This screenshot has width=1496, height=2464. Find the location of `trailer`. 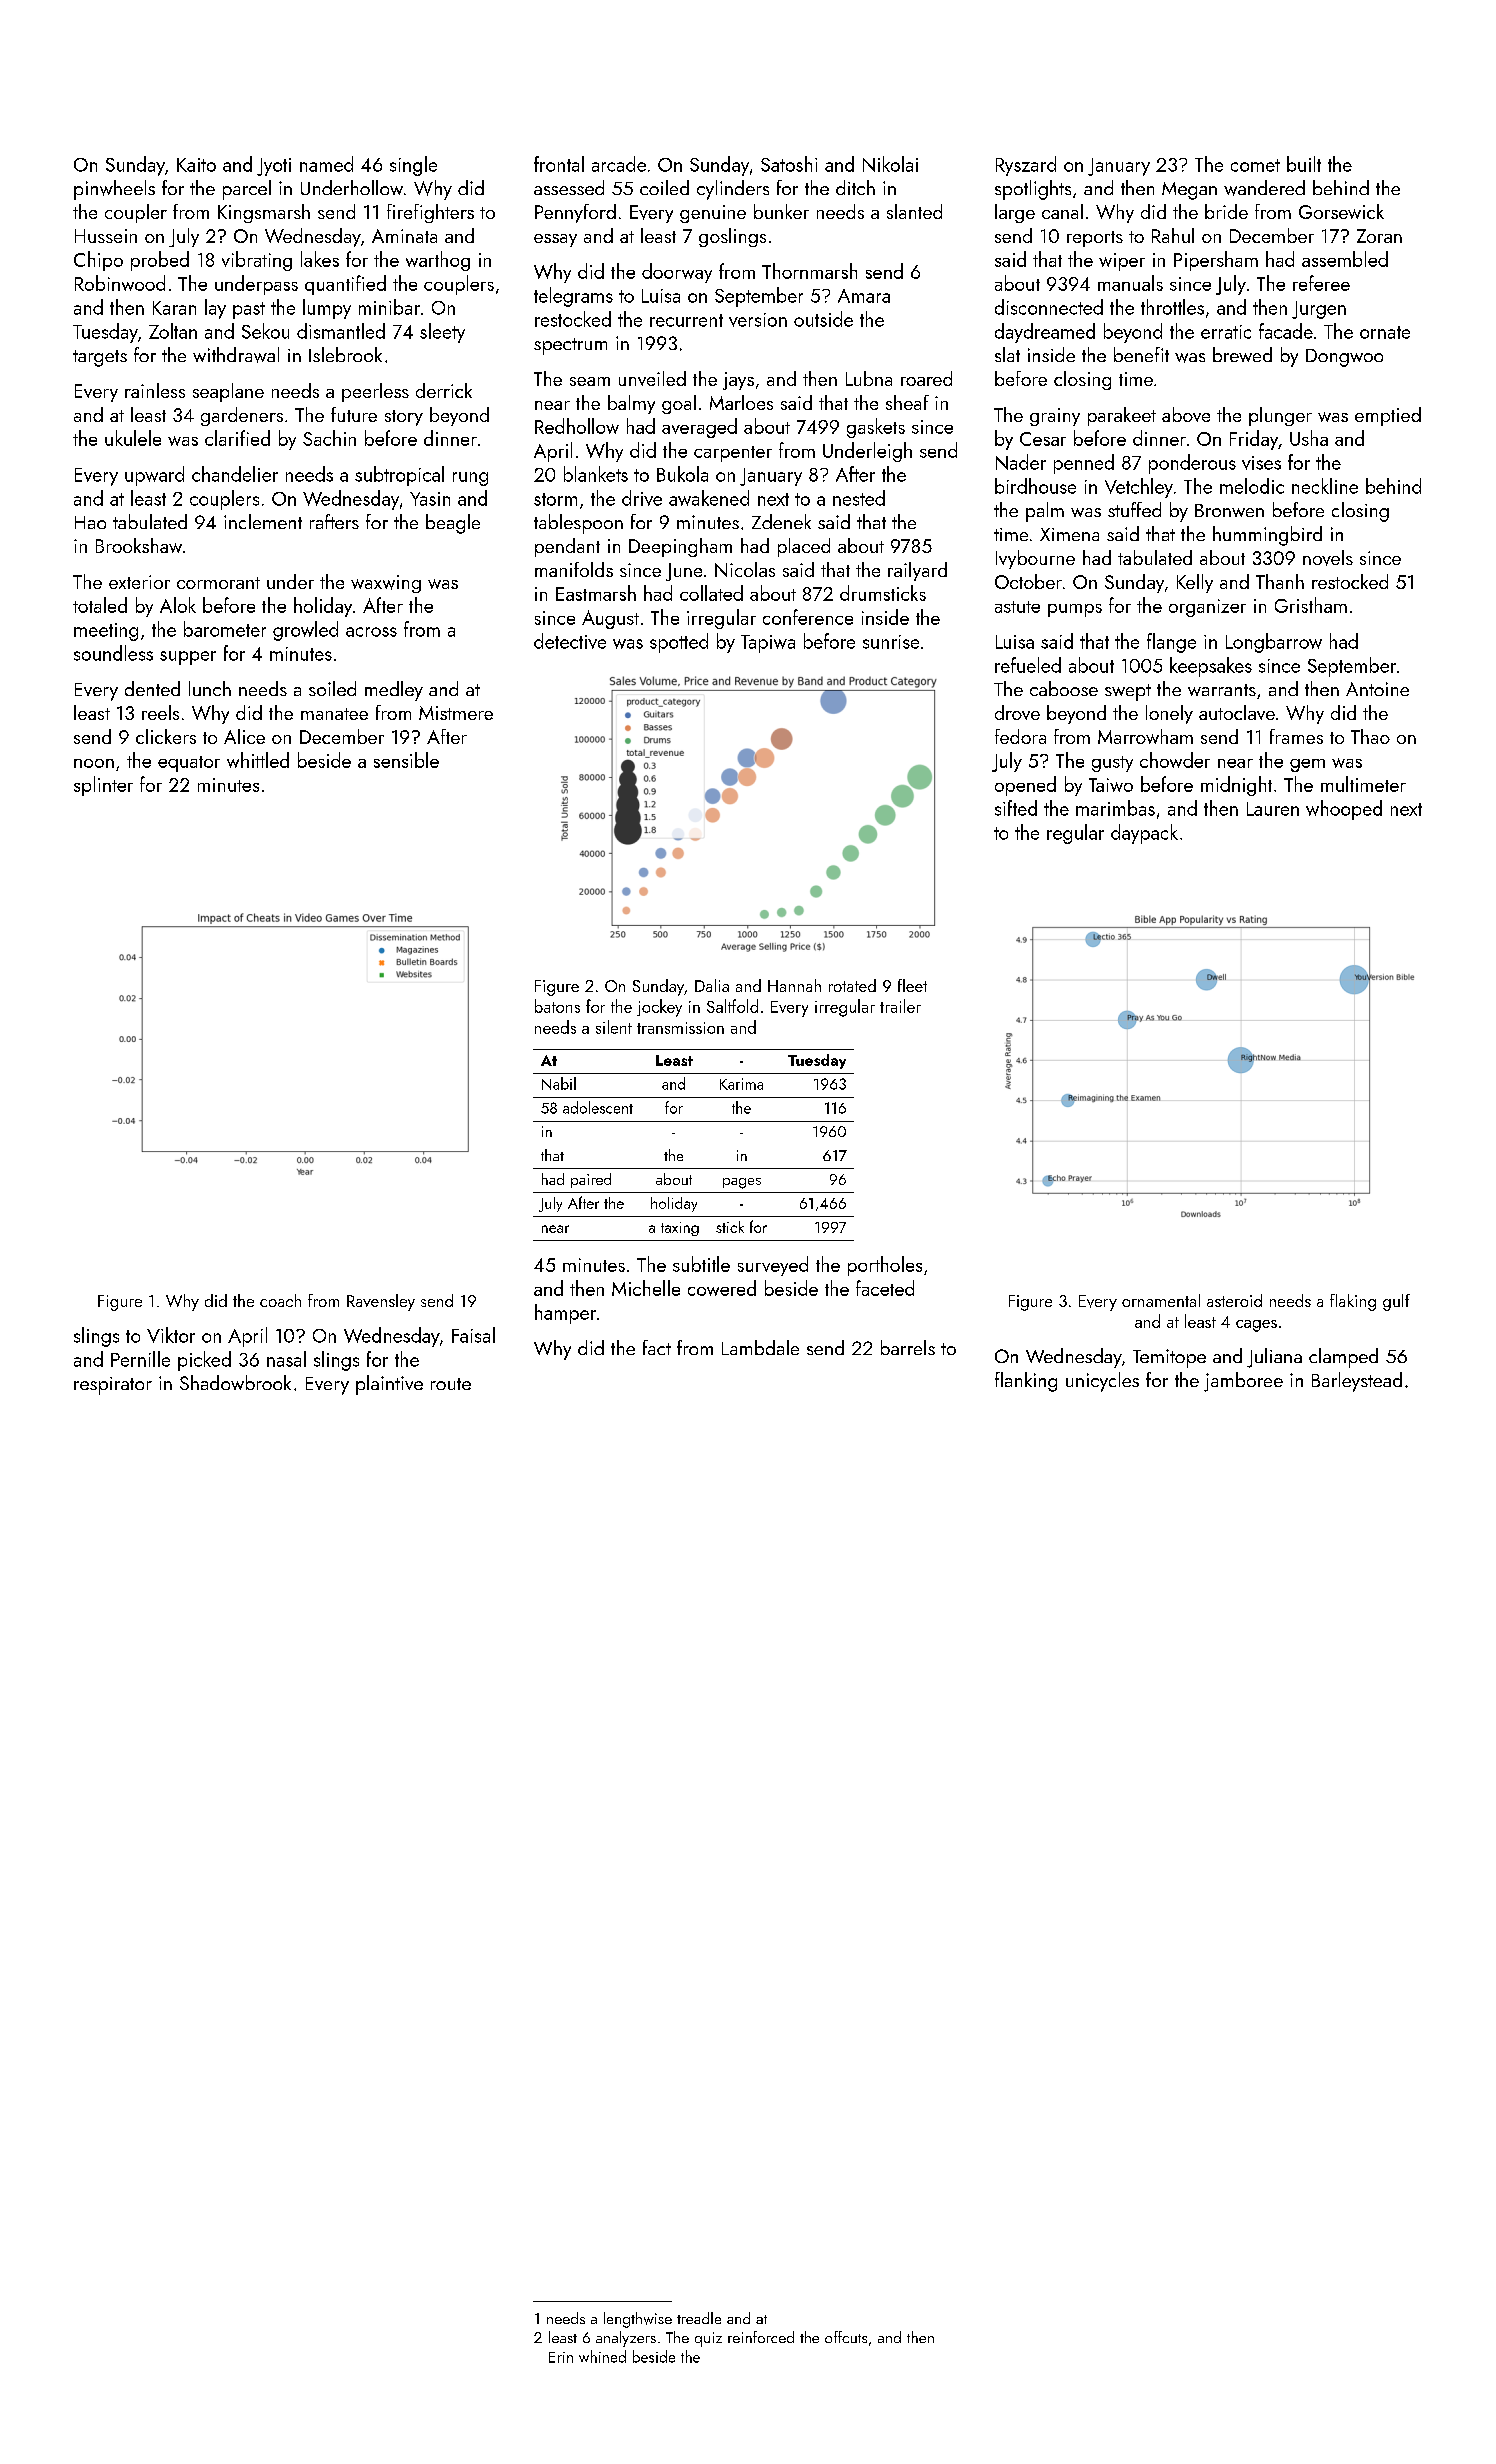

trailer is located at coordinates (900, 1006).
